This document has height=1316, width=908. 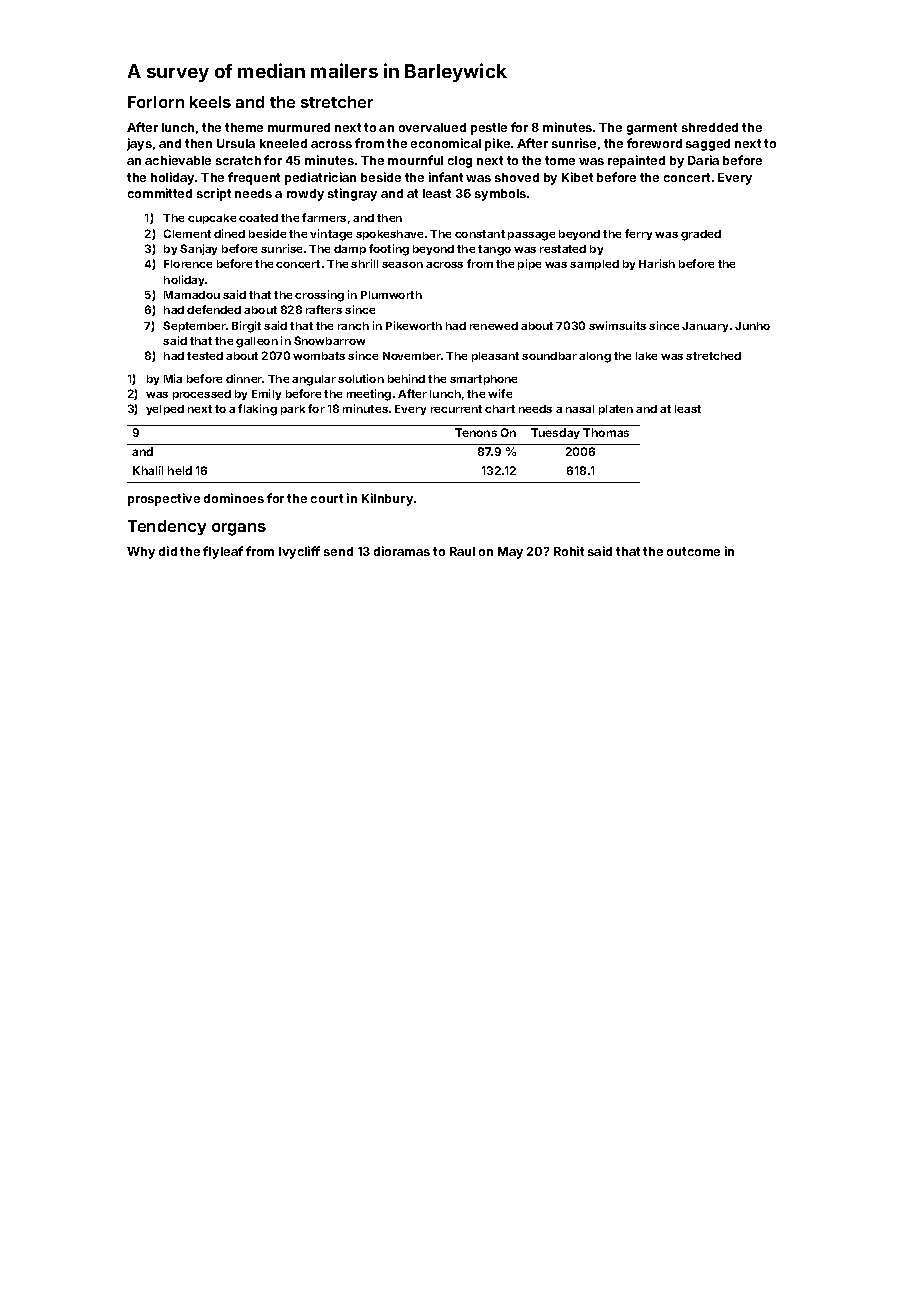 I want to click on graded, so click(x=701, y=235).
